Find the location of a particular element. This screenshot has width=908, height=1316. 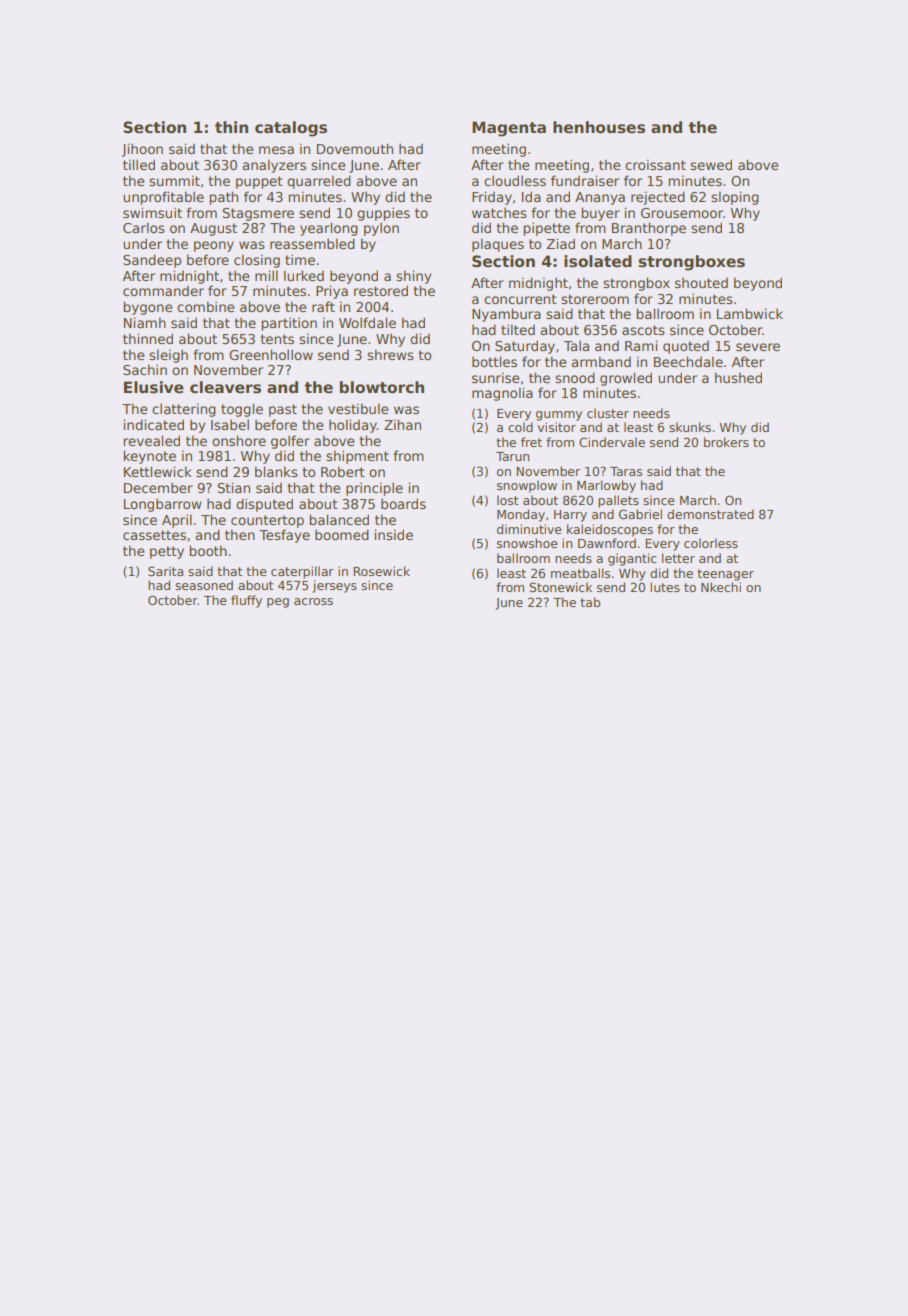

Greenhollow is located at coordinates (271, 354).
